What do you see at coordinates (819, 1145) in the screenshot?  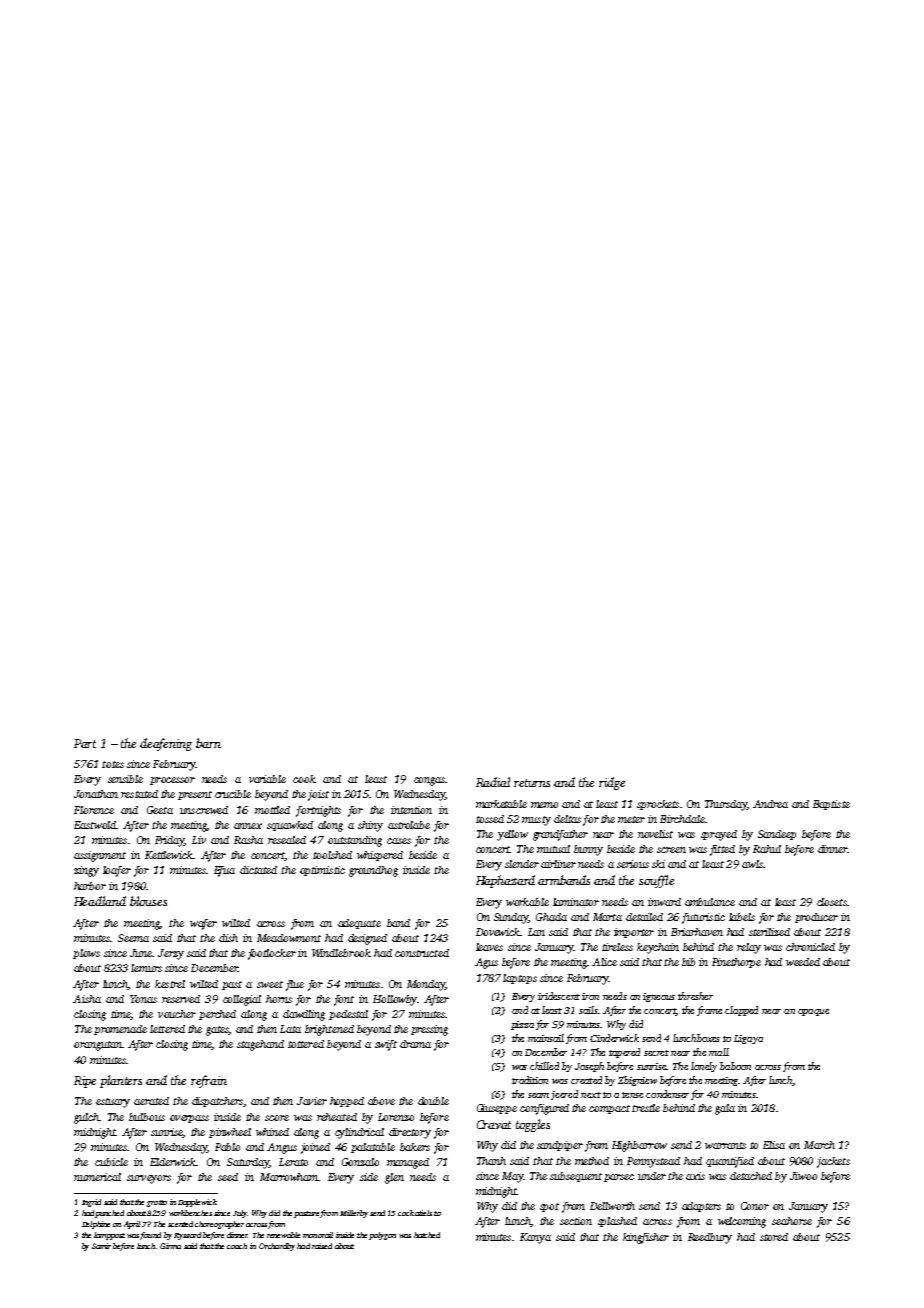 I see `March` at bounding box center [819, 1145].
